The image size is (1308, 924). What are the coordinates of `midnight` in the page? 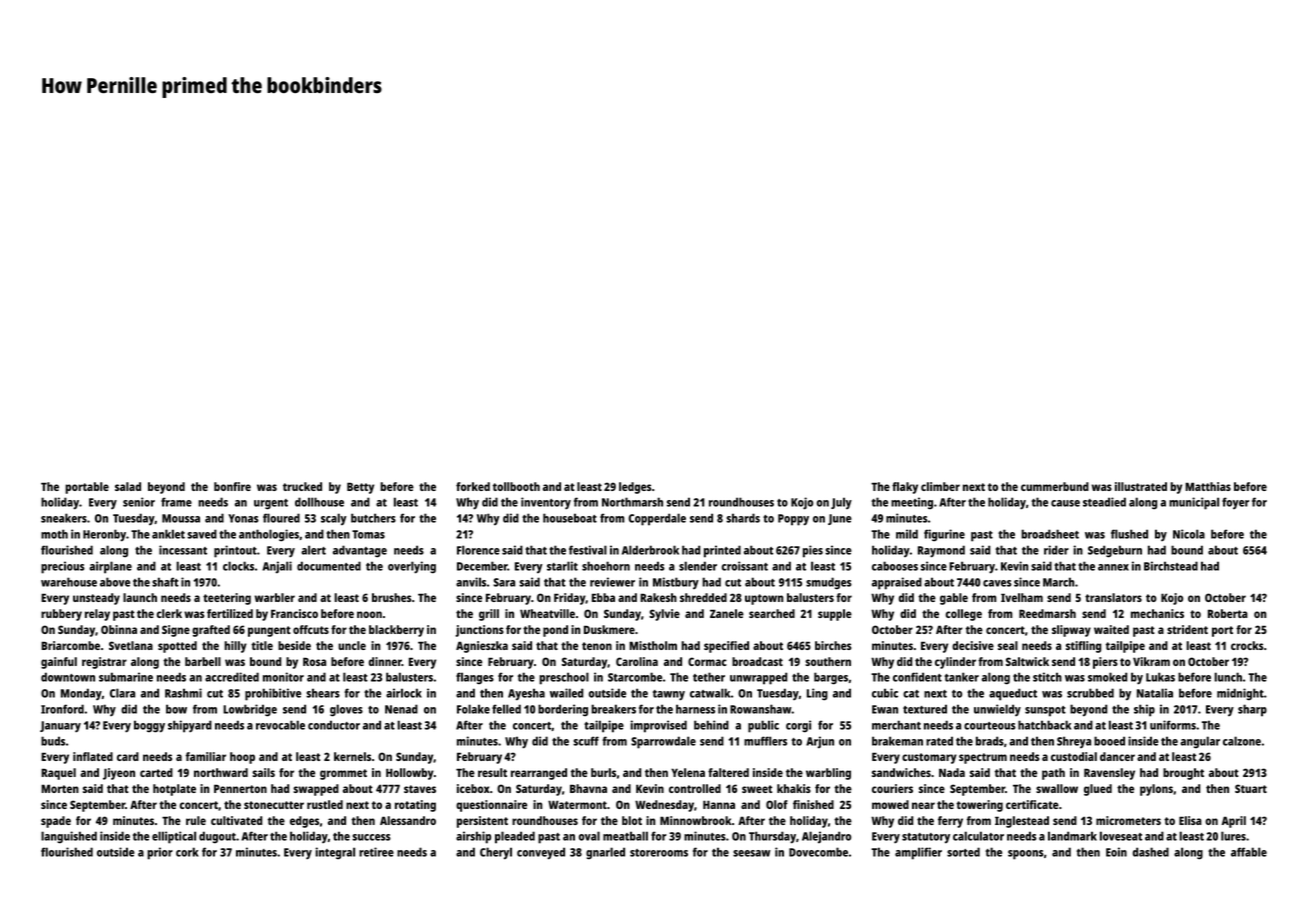 It's located at (1240, 694).
